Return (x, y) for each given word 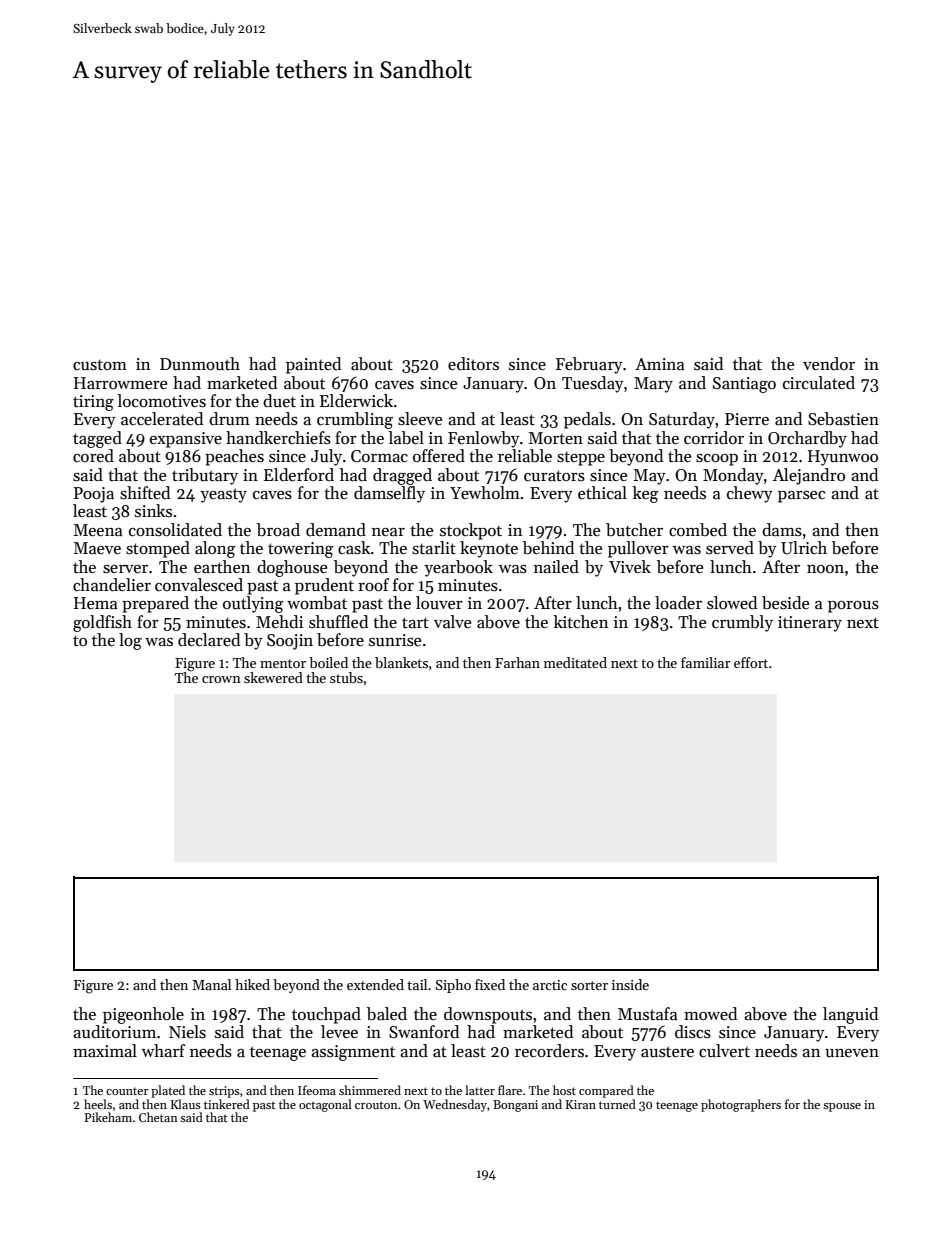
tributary (205, 476)
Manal (211, 984)
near (388, 532)
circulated (819, 383)
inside (630, 984)
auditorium (114, 1032)
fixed (490, 984)
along (215, 549)
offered (439, 456)
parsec (801, 497)
